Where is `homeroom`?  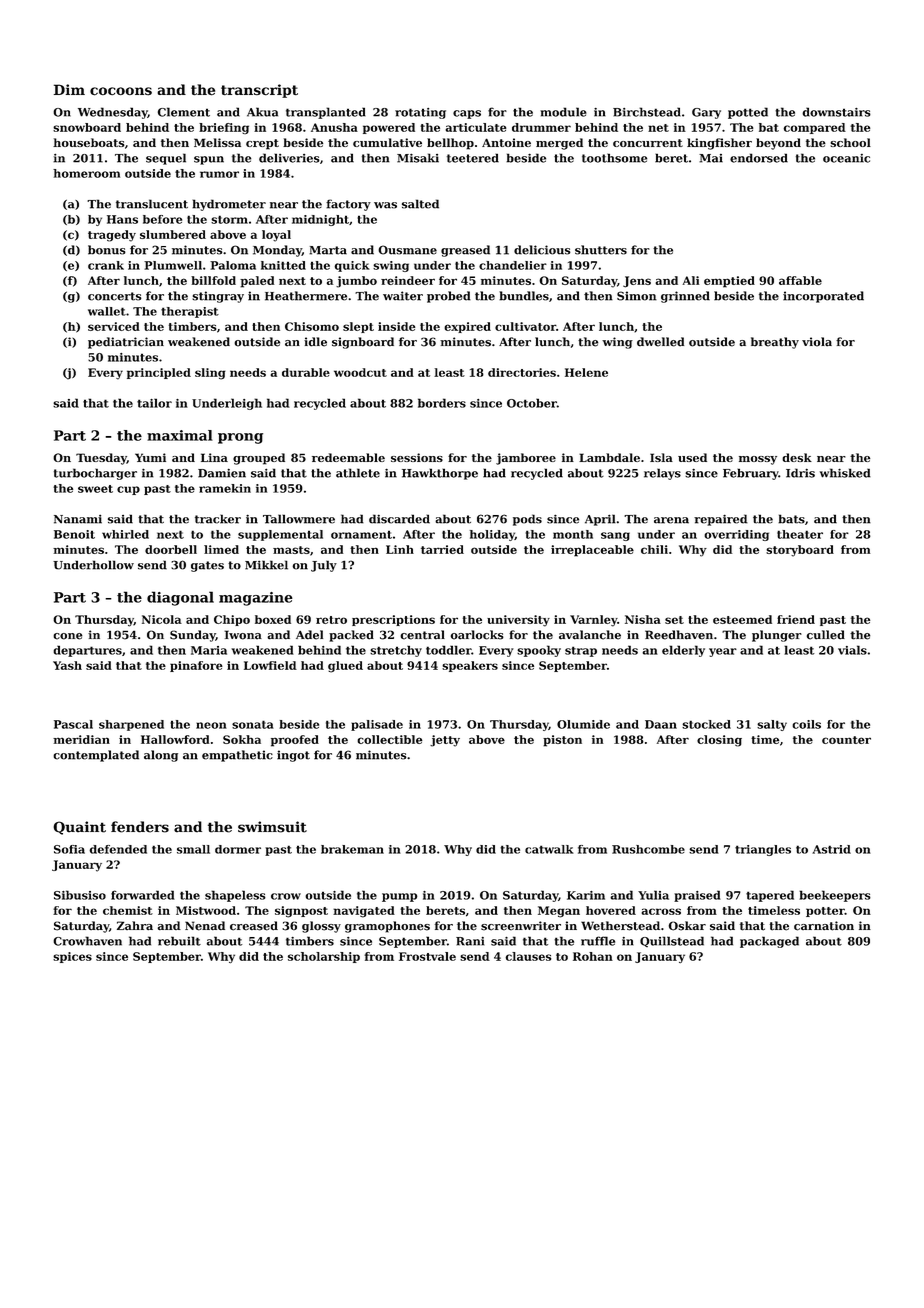
homeroom is located at coordinates (86, 173).
